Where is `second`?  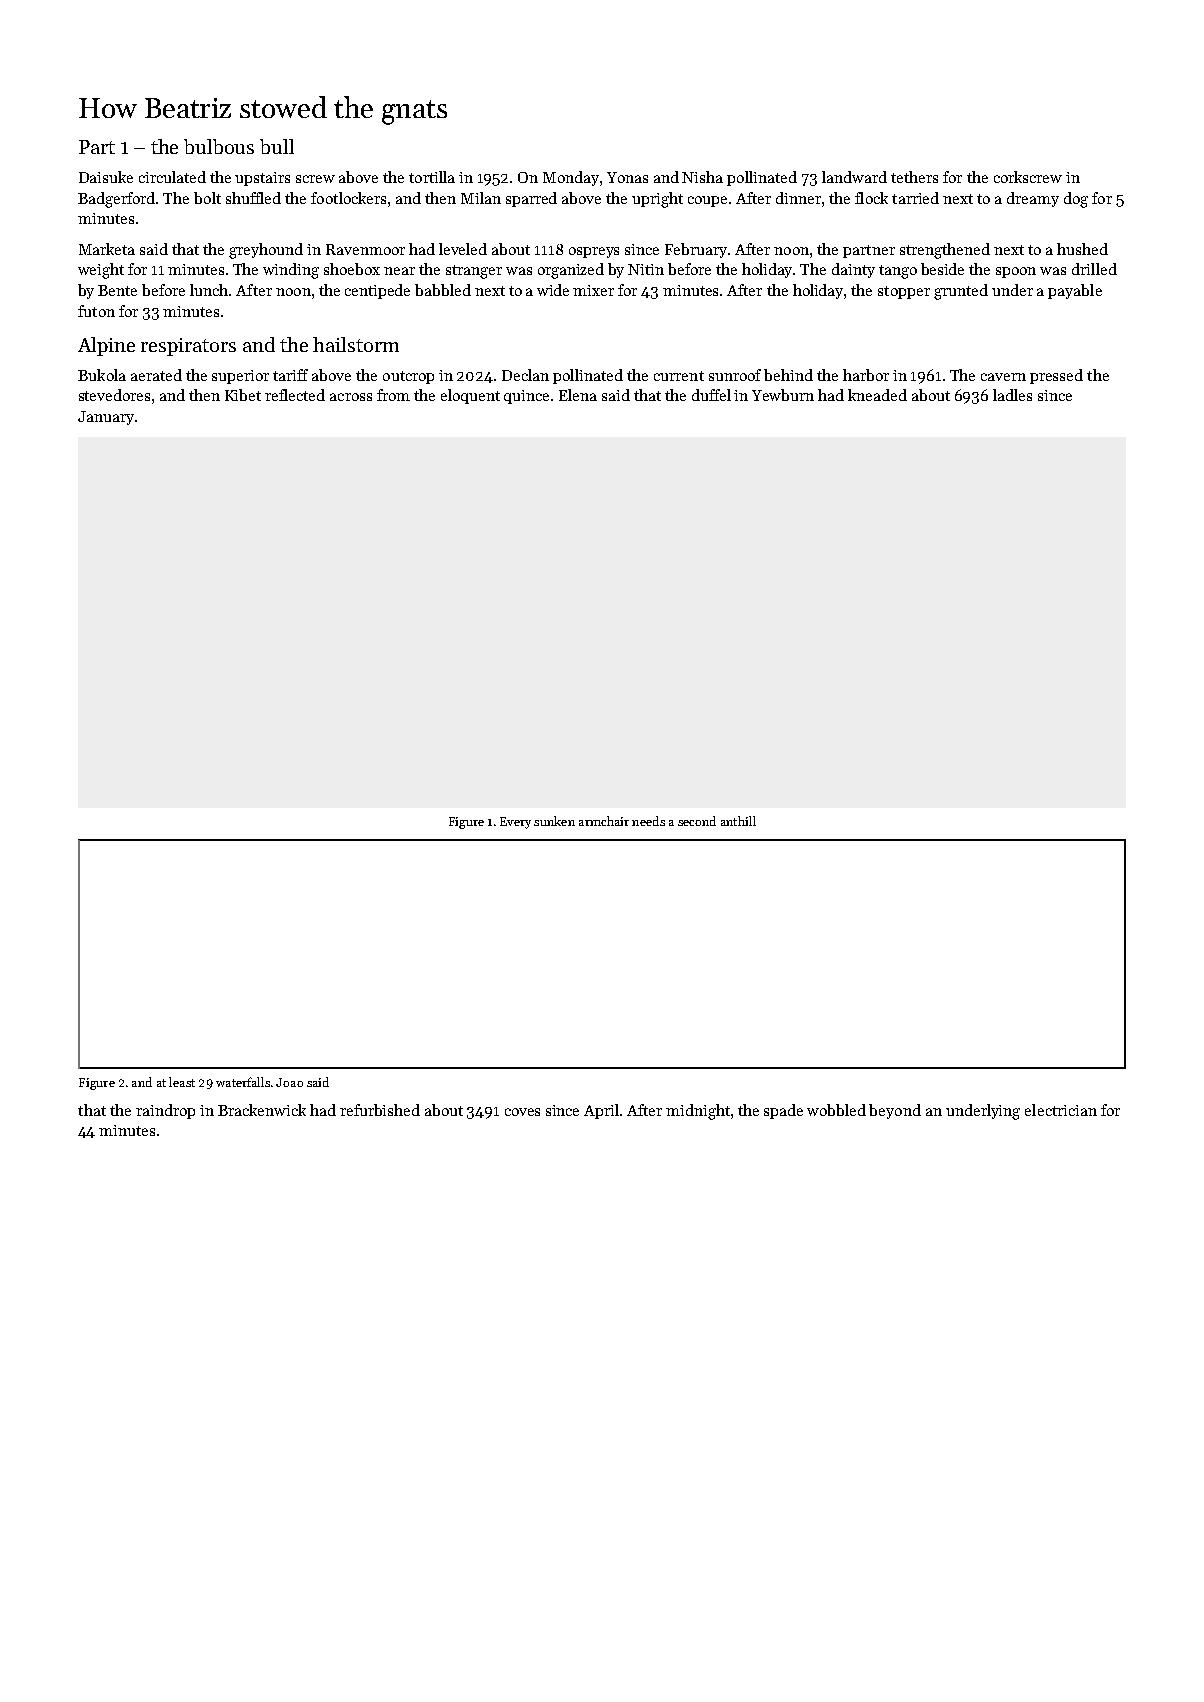 second is located at coordinates (697, 821).
